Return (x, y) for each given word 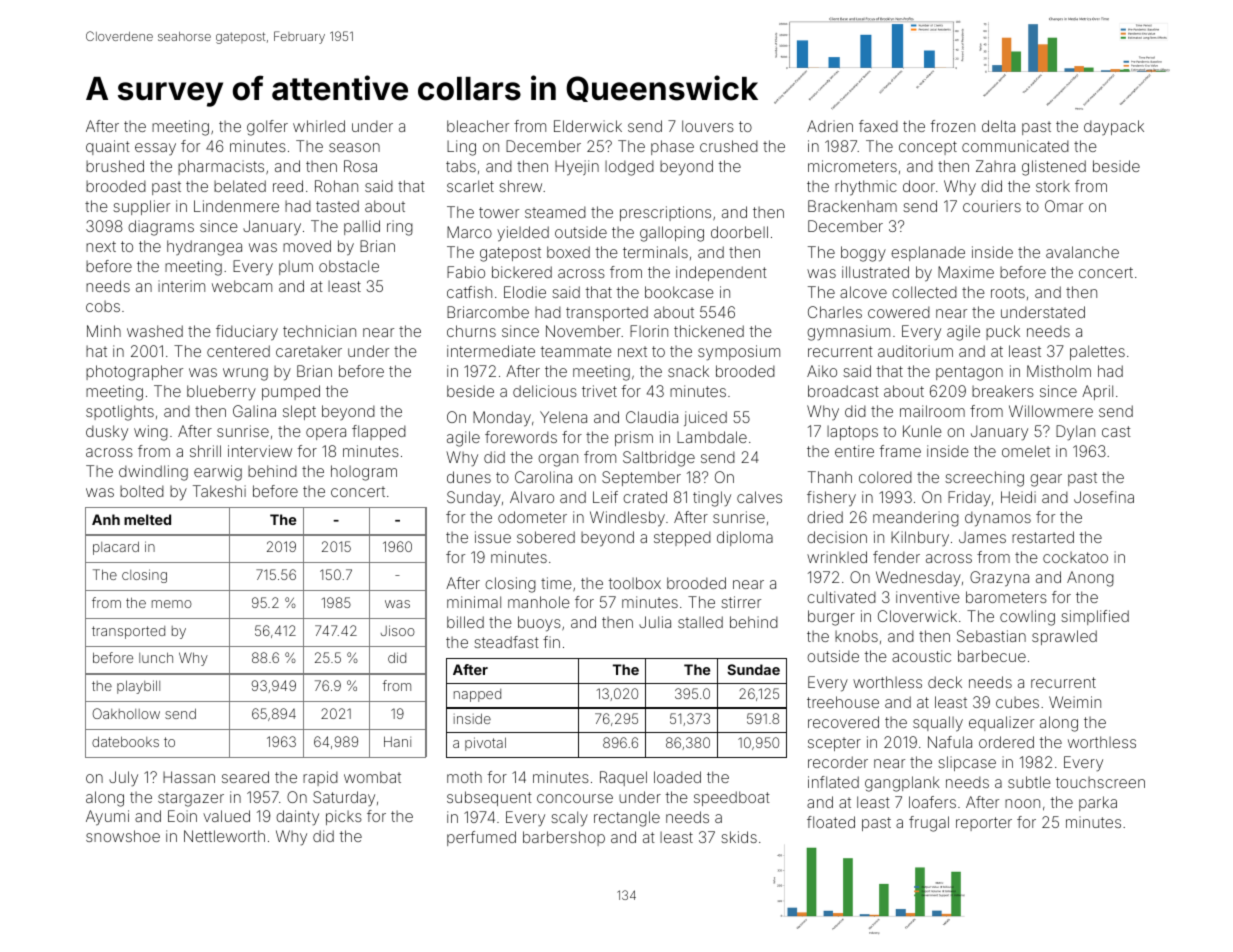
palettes (1097, 352)
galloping (672, 234)
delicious (545, 391)
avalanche (1082, 252)
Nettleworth (224, 836)
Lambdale (712, 437)
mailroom (932, 411)
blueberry (221, 393)
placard (116, 548)
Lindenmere (236, 206)
